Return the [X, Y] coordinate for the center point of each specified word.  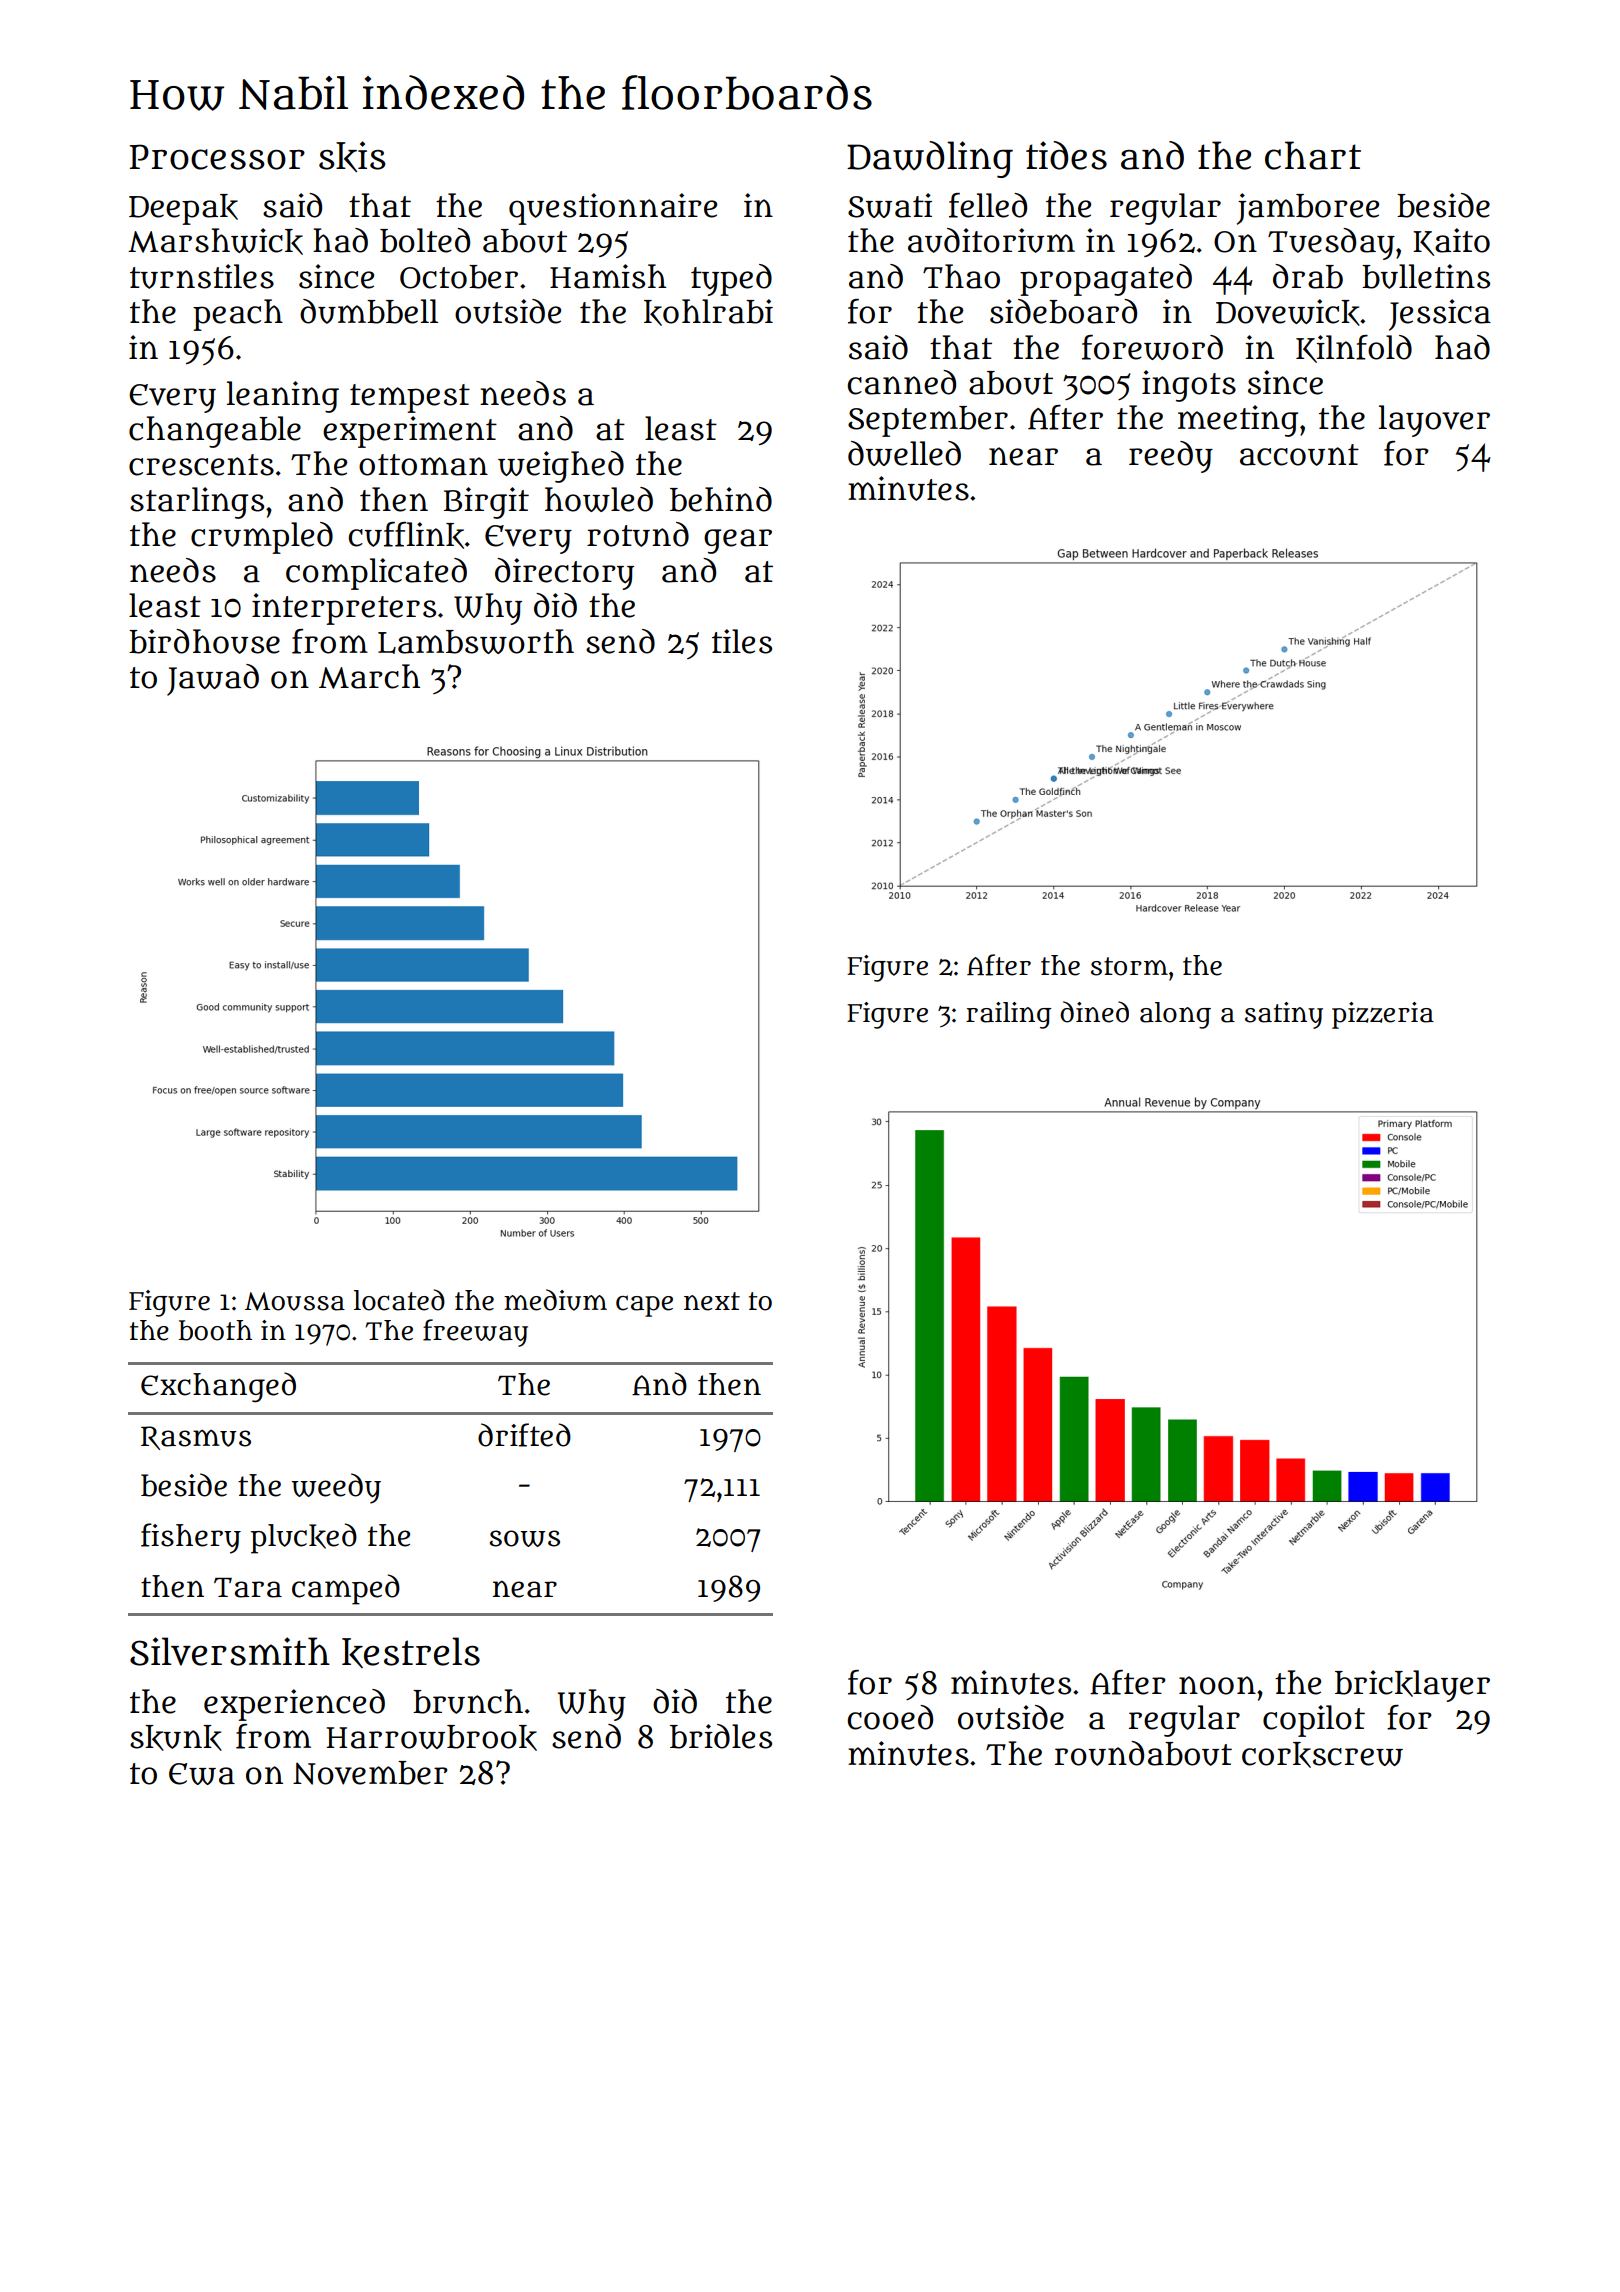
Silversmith [230, 1651]
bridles [721, 1736]
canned [901, 382]
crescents [201, 465]
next [712, 1301]
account [1299, 455]
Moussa [295, 1301]
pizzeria [1383, 1015]
